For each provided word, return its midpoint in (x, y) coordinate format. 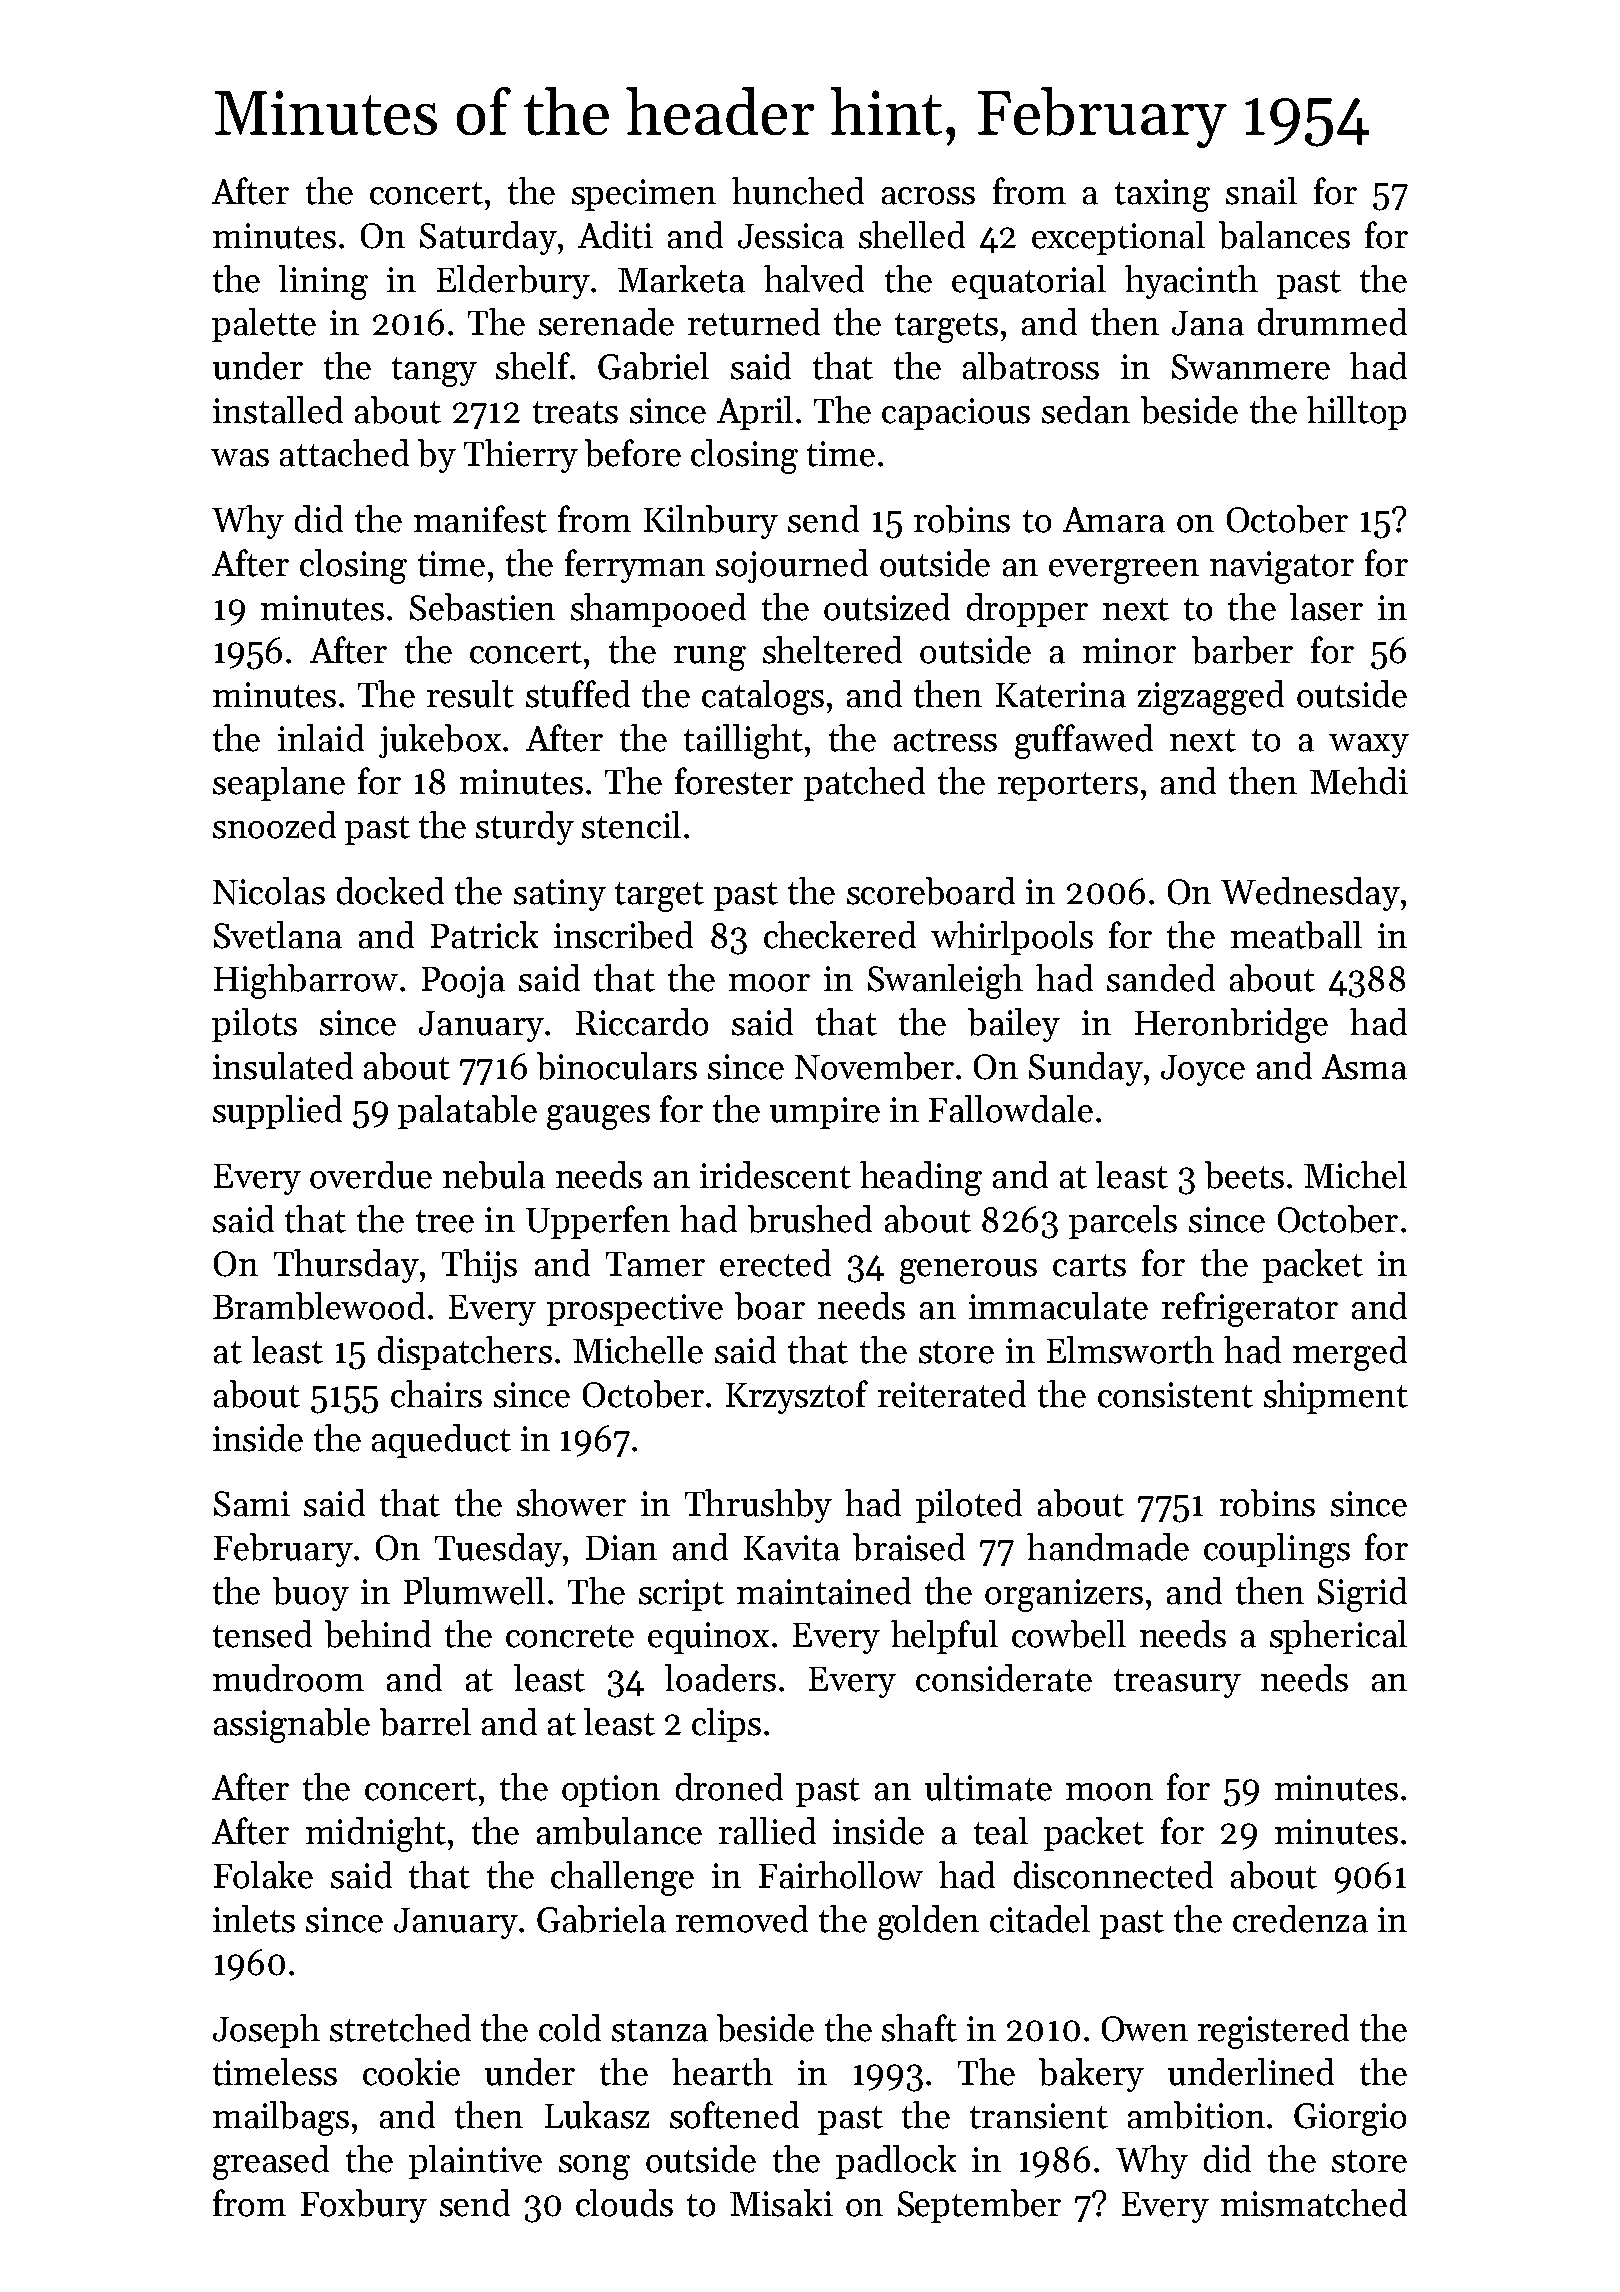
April (755, 413)
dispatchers (465, 1353)
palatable (467, 1112)
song (594, 2167)
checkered (840, 935)
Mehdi (1359, 781)
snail (1261, 191)
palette (264, 325)
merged (1350, 1353)
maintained (824, 1591)
